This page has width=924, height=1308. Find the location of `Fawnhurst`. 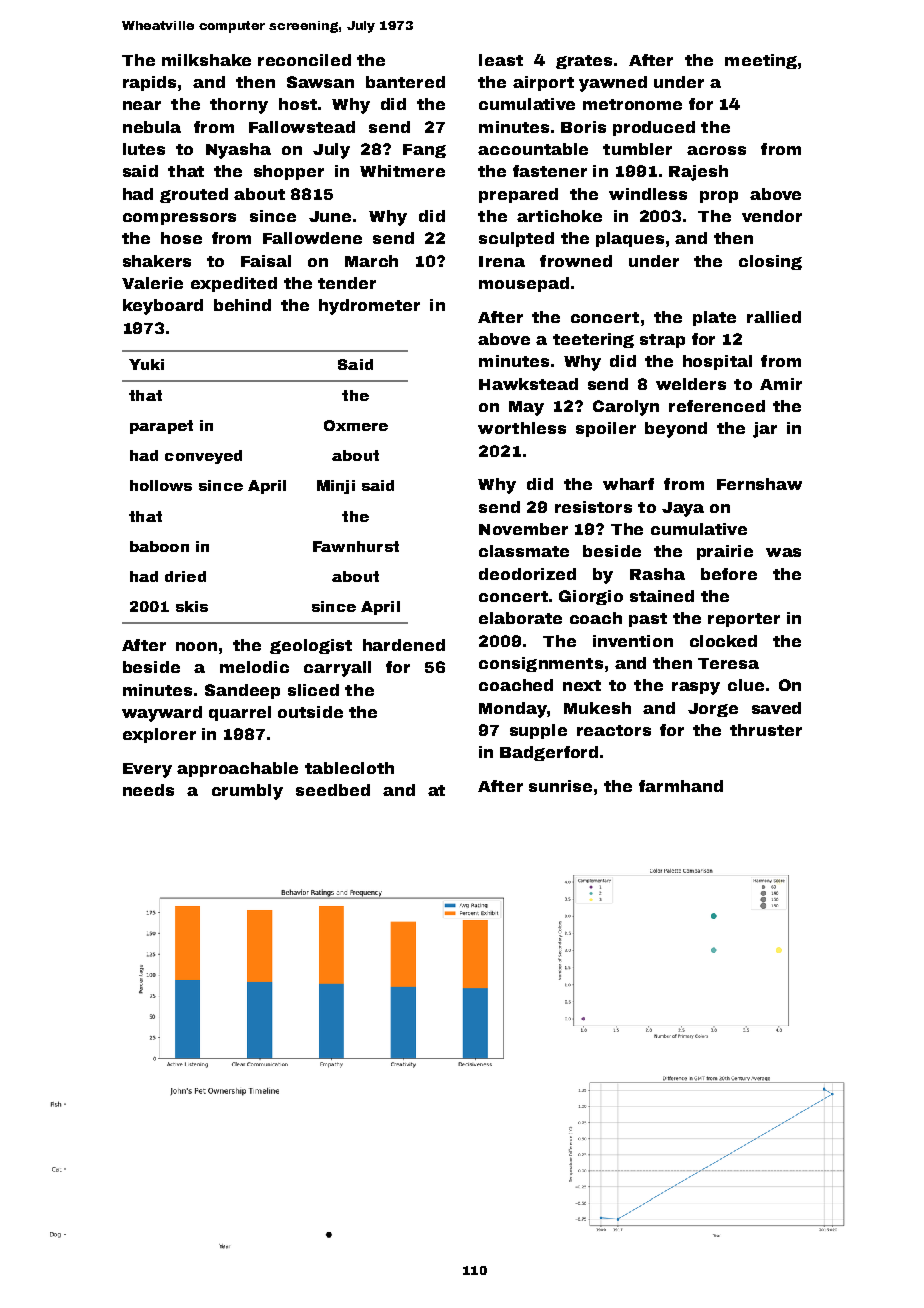

Fawnhurst is located at coordinates (356, 546).
